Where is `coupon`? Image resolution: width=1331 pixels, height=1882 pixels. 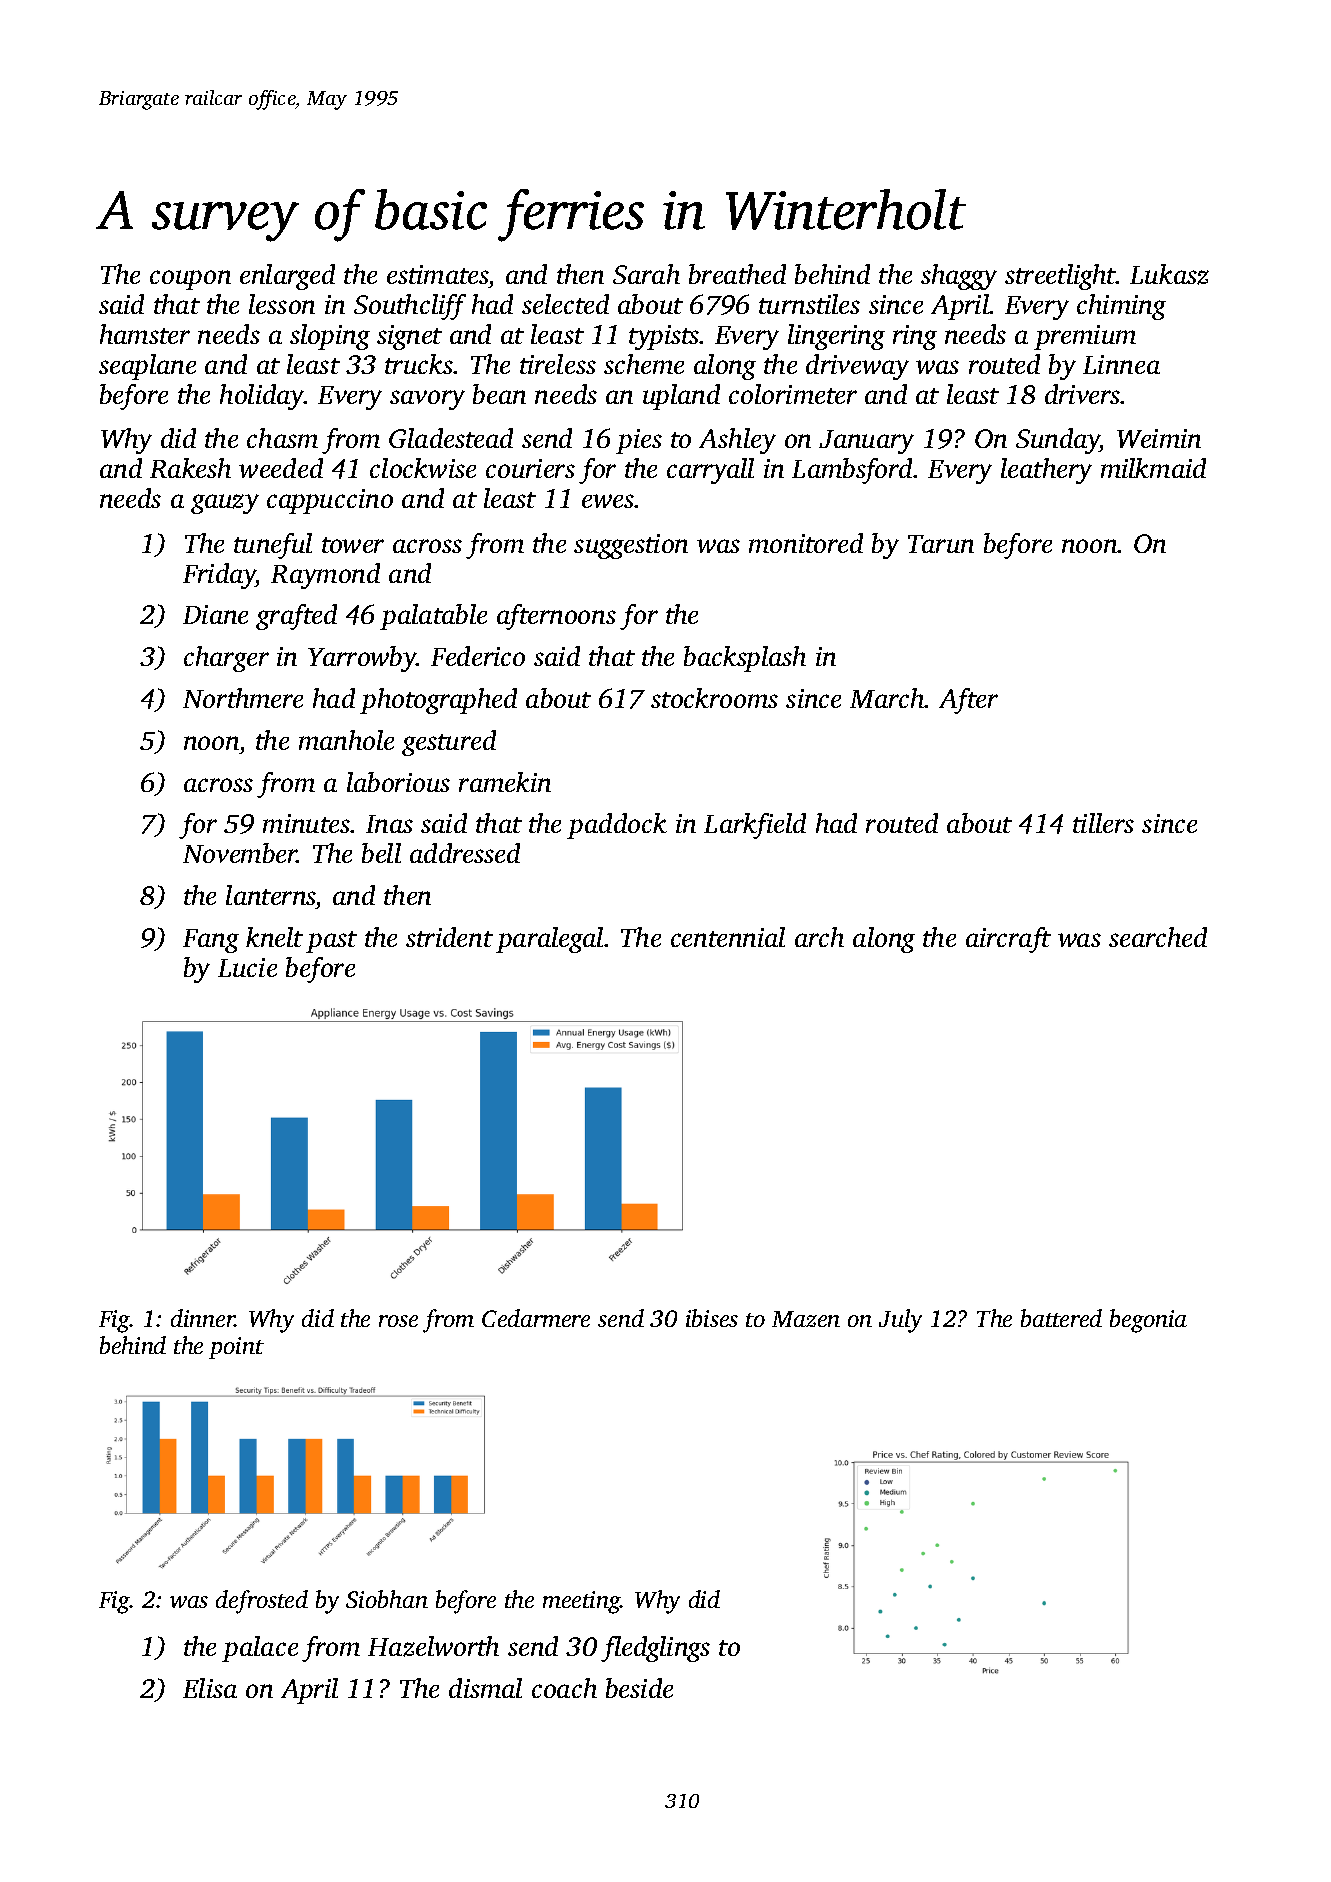
coupon is located at coordinates (190, 280).
